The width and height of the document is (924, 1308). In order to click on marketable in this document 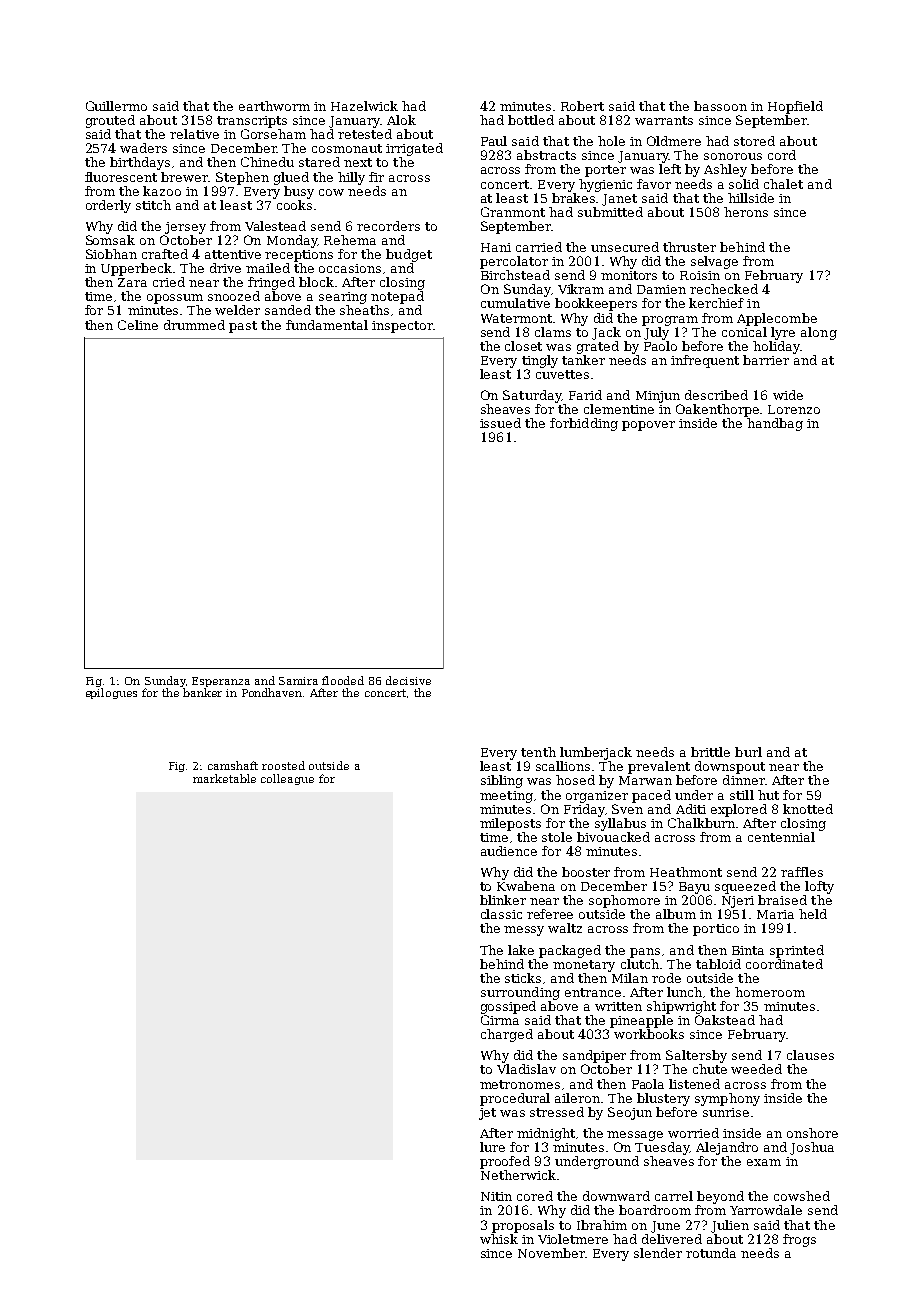, I will do `click(224, 778)`.
